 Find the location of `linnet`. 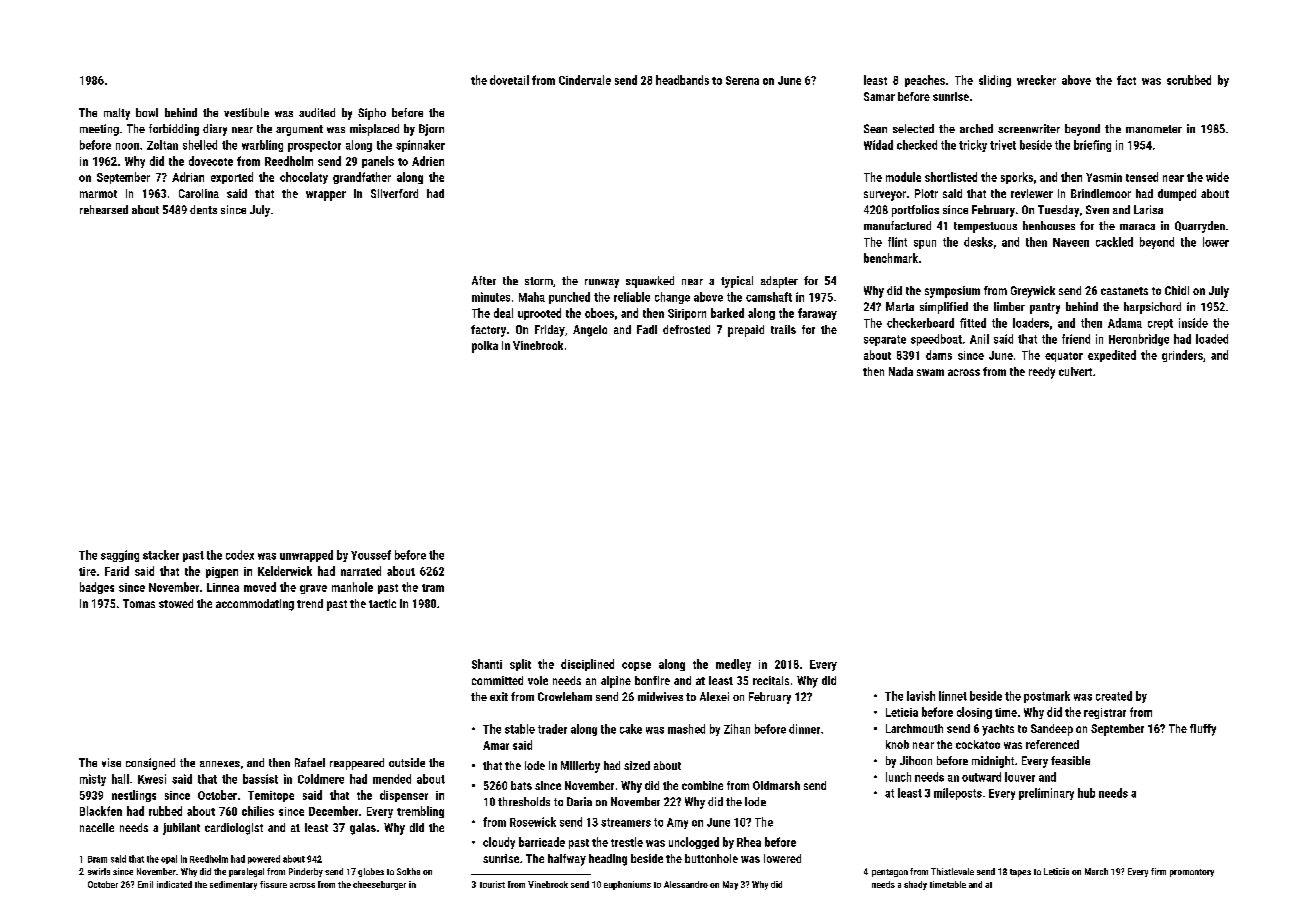

linnet is located at coordinates (953, 696).
